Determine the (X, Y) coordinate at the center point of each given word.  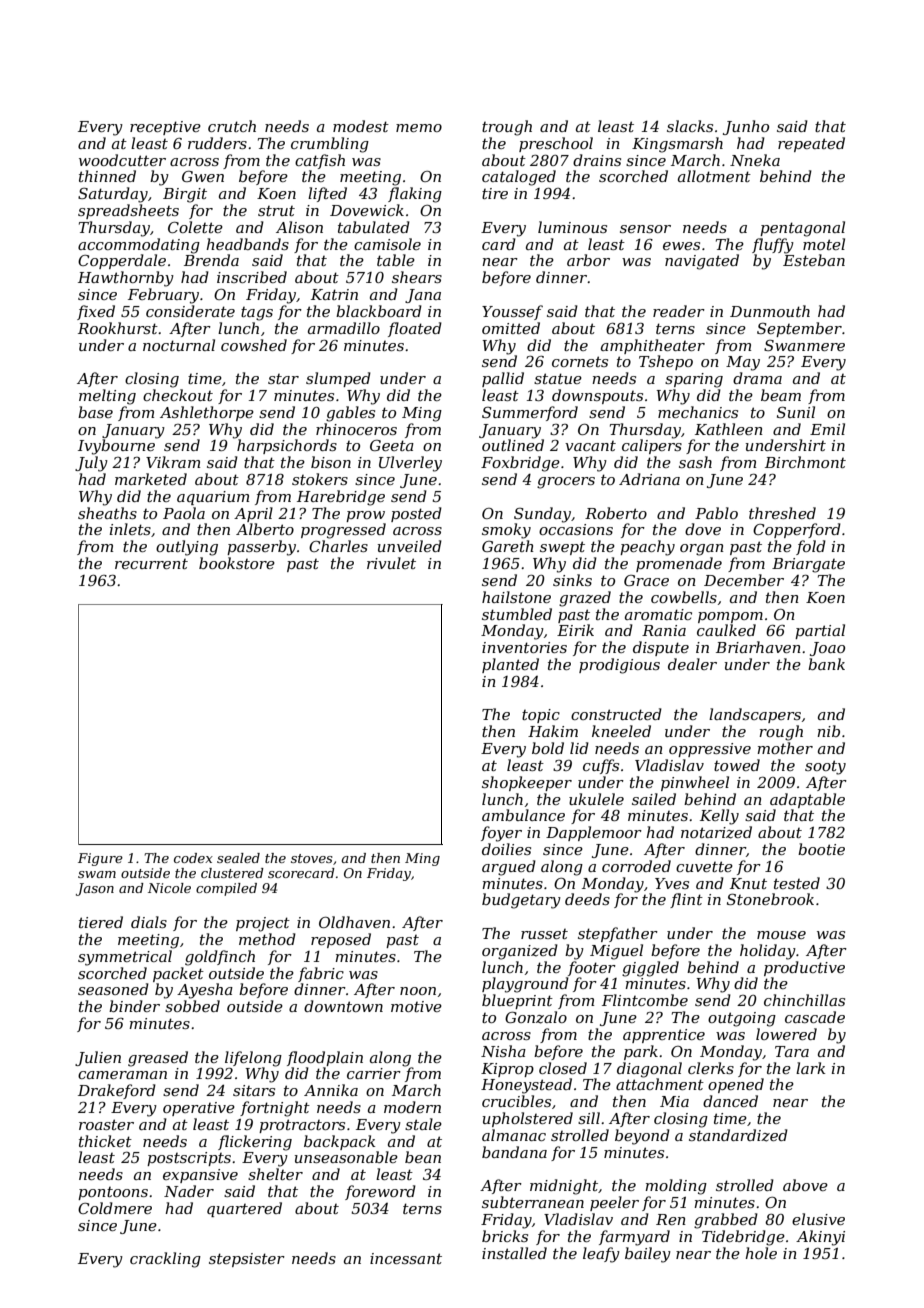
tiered (101, 922)
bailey (648, 1255)
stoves (312, 858)
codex (193, 858)
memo (419, 128)
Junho (746, 127)
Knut (748, 883)
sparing (694, 380)
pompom (730, 617)
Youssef (512, 312)
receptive (165, 128)
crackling (165, 1260)
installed (514, 1253)
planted (510, 665)
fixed (96, 312)
